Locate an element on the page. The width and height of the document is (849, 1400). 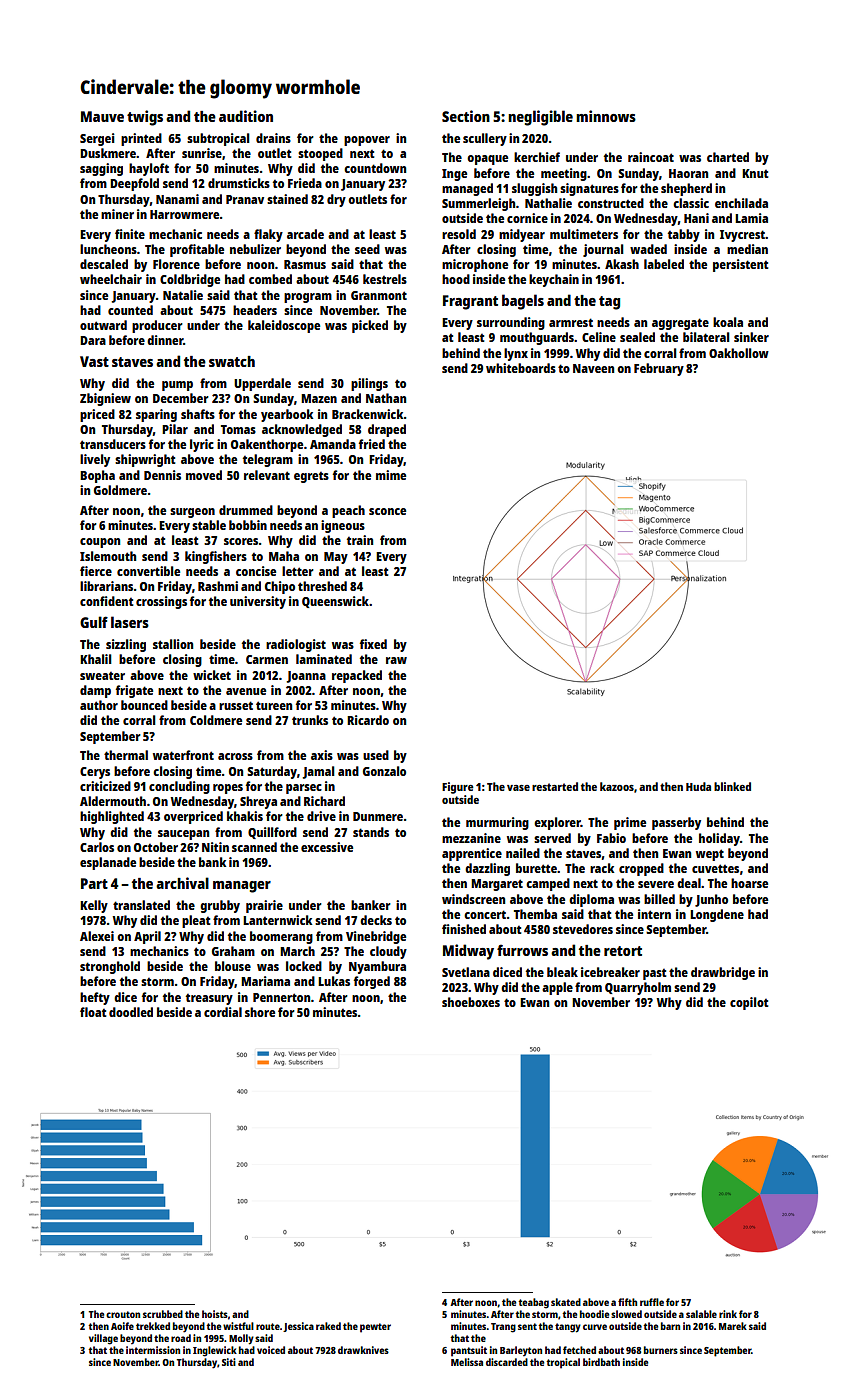
blinked is located at coordinates (732, 786).
